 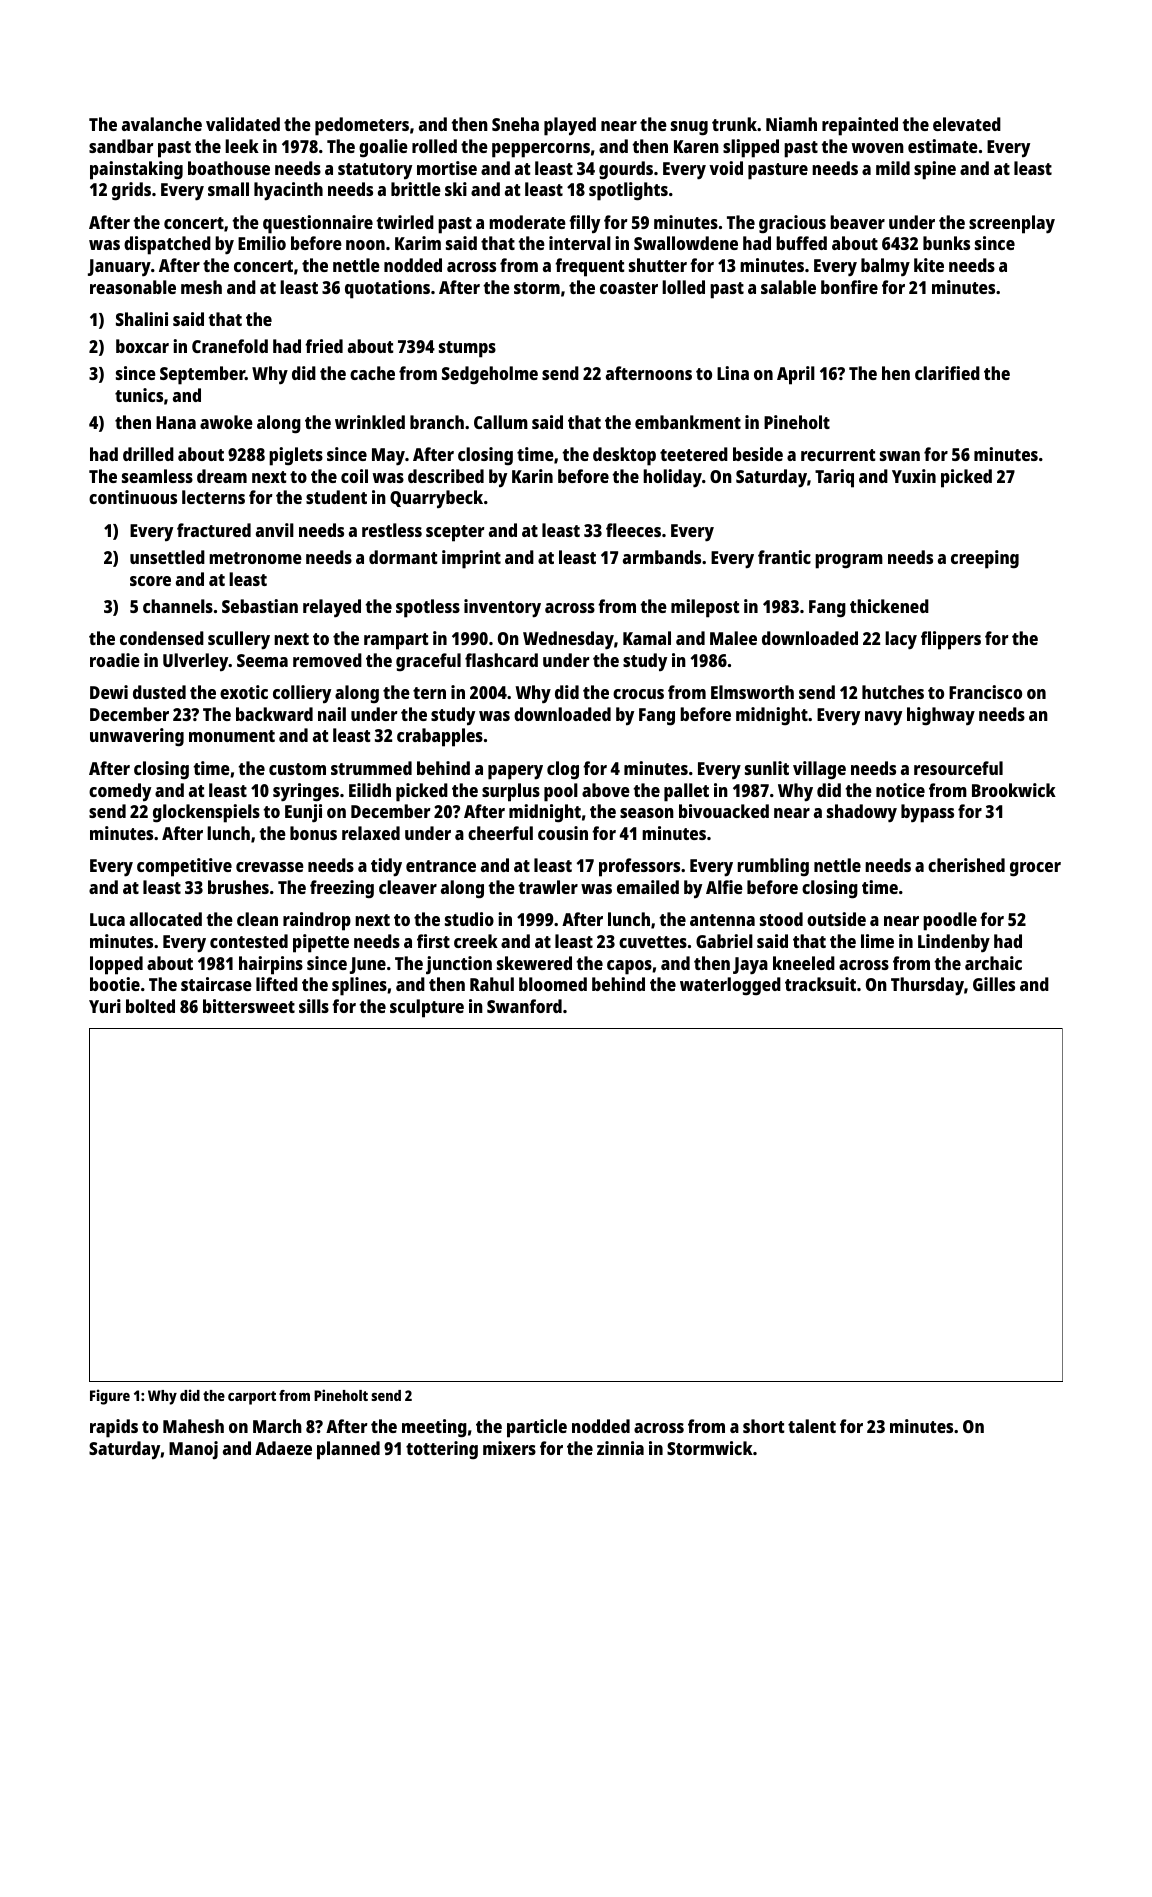 I want to click on glockenspiels, so click(x=206, y=813).
